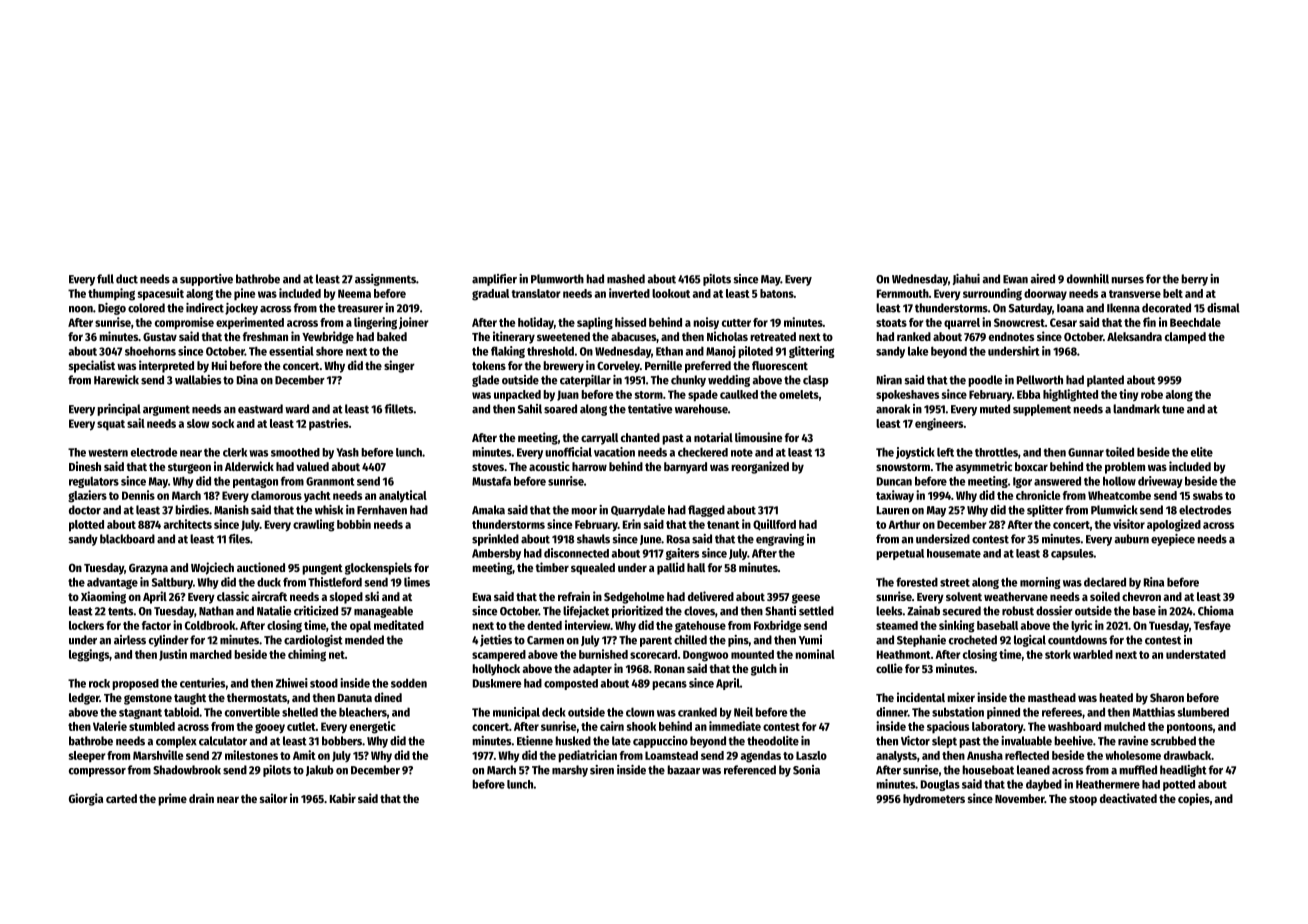 Image resolution: width=1308 pixels, height=924 pixels. What do you see at coordinates (626, 279) in the document?
I see `mashed` at bounding box center [626, 279].
